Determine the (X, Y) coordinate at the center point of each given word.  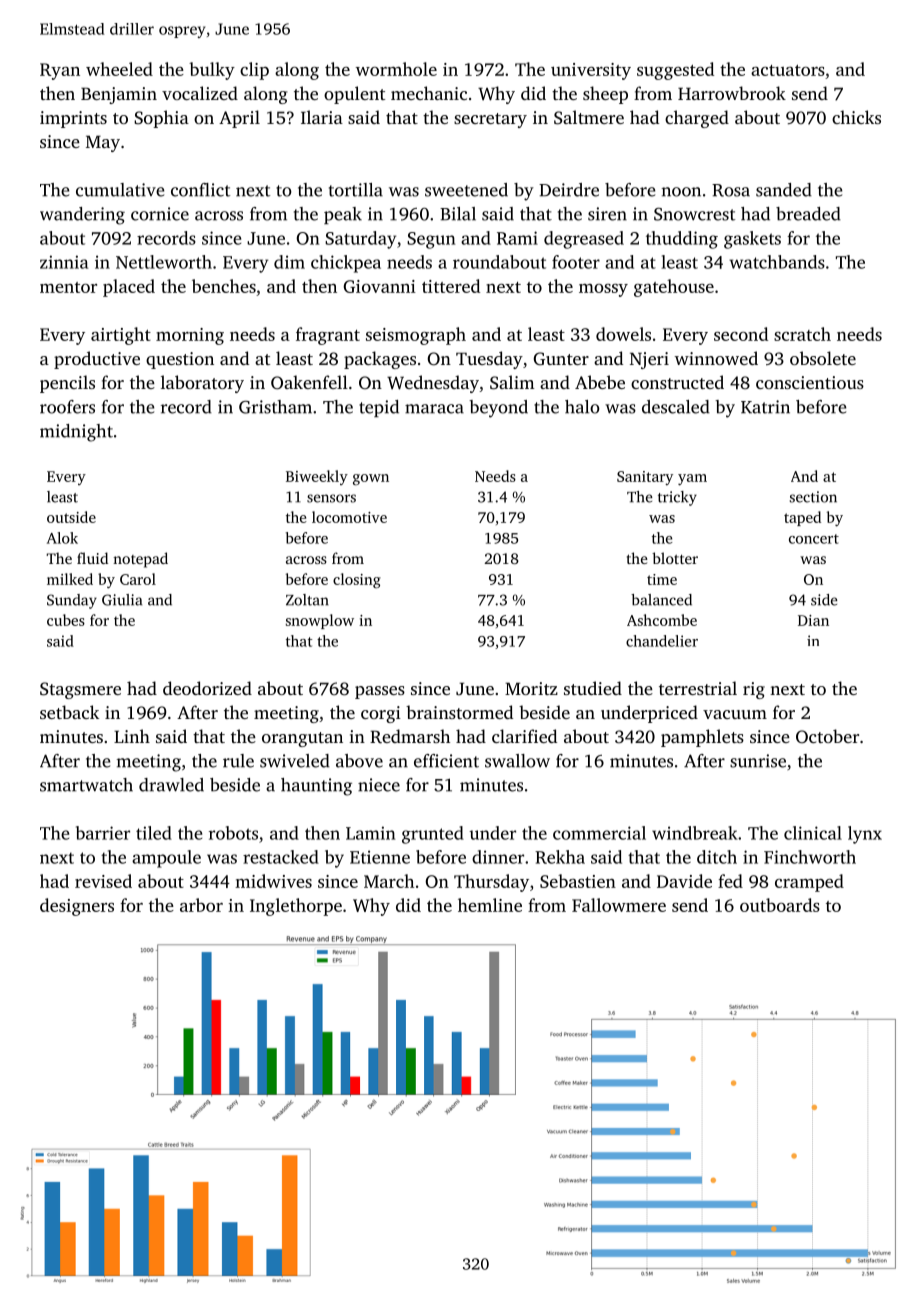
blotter (675, 558)
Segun (431, 240)
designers (77, 907)
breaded (808, 214)
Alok (62, 538)
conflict (200, 190)
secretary (490, 120)
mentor (68, 287)
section (813, 497)
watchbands (777, 262)
